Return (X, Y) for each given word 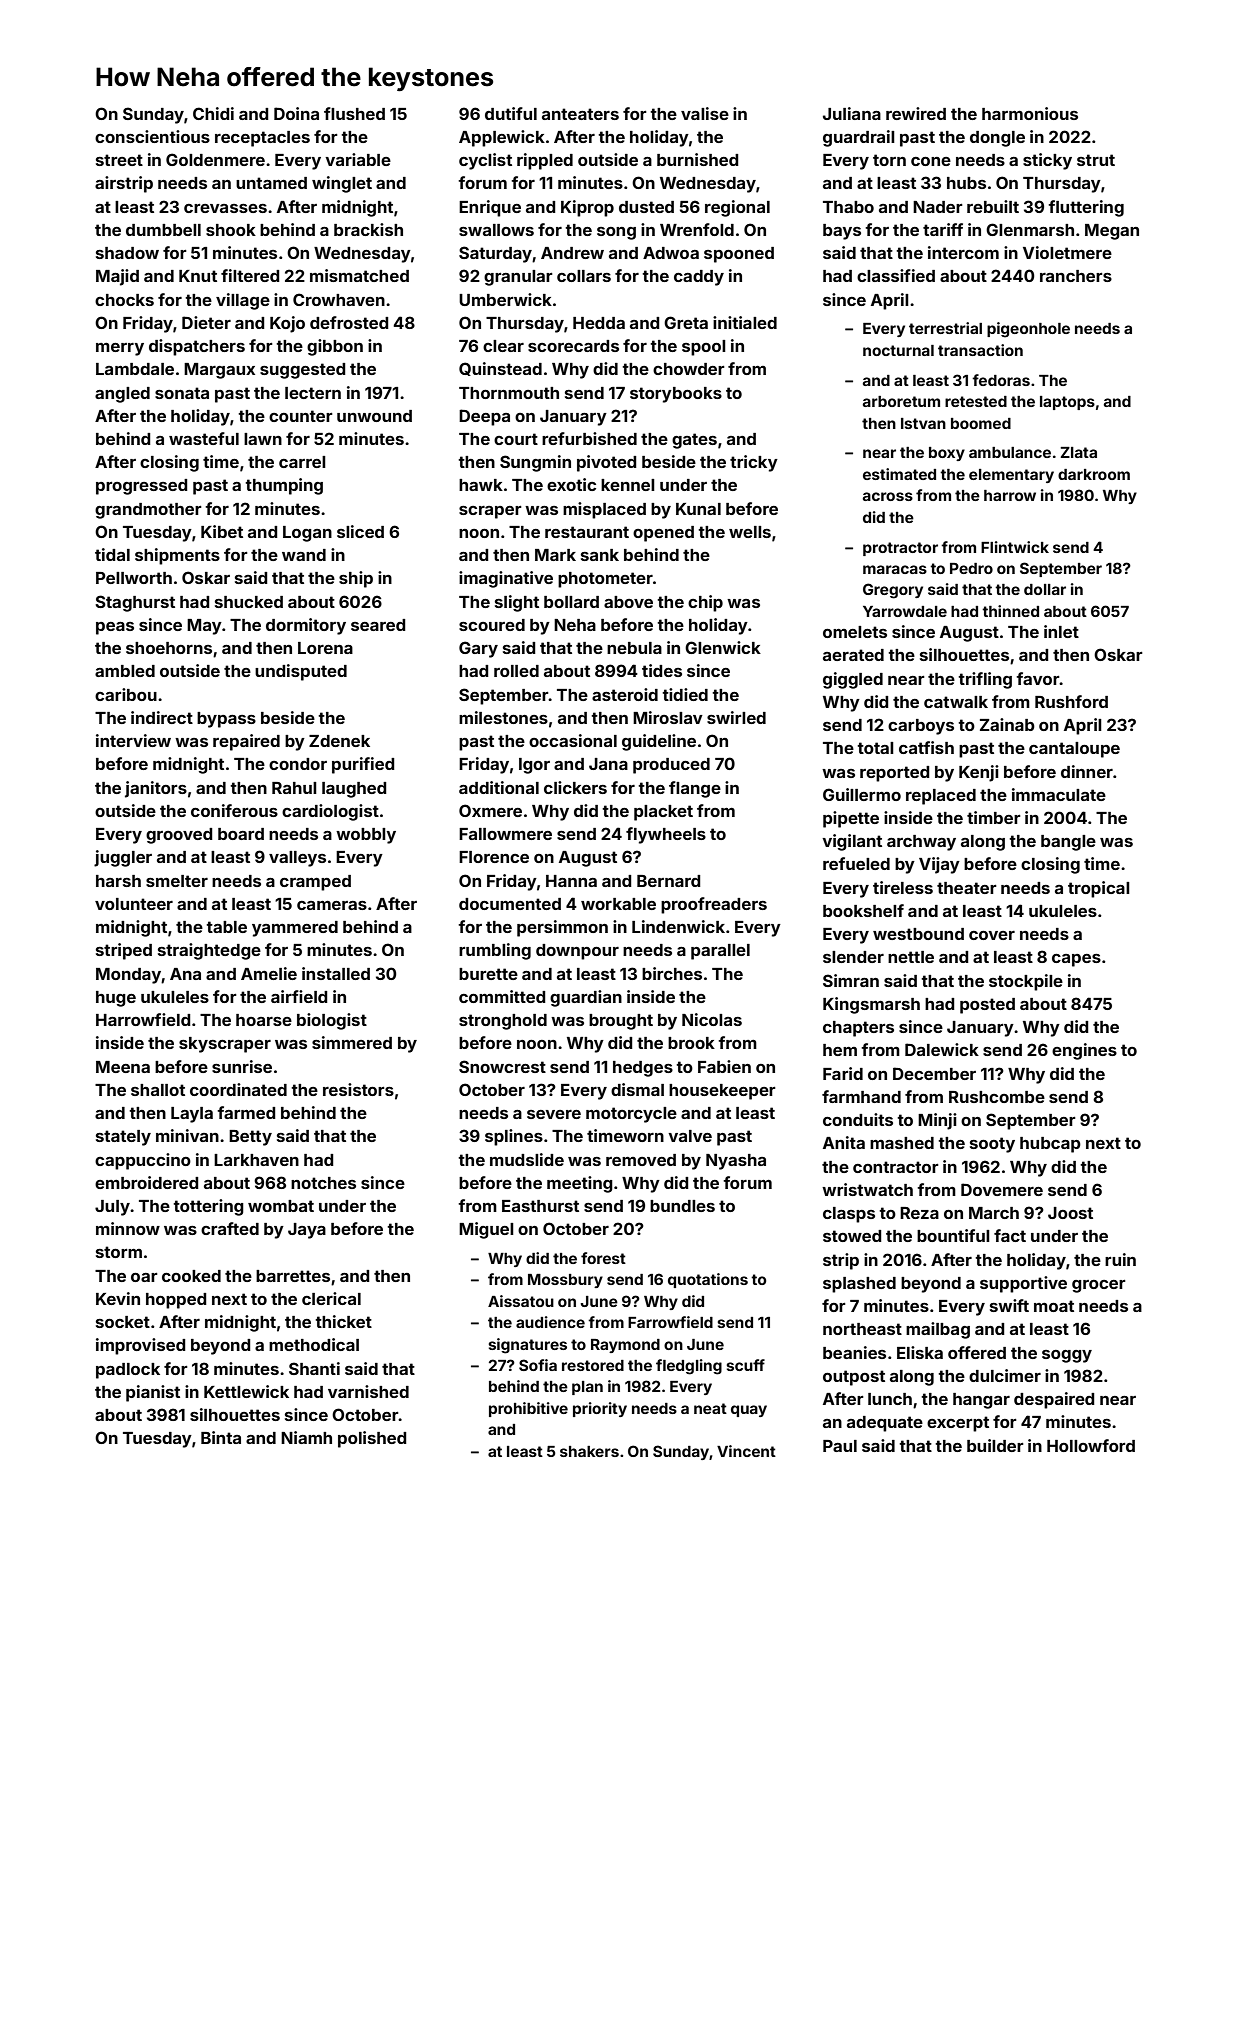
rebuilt (993, 206)
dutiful (511, 113)
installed (336, 973)
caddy (699, 278)
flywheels (666, 835)
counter (301, 416)
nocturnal (898, 350)
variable (358, 159)
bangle (1068, 843)
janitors (156, 789)
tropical (1099, 889)
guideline (659, 742)
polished (372, 1439)
